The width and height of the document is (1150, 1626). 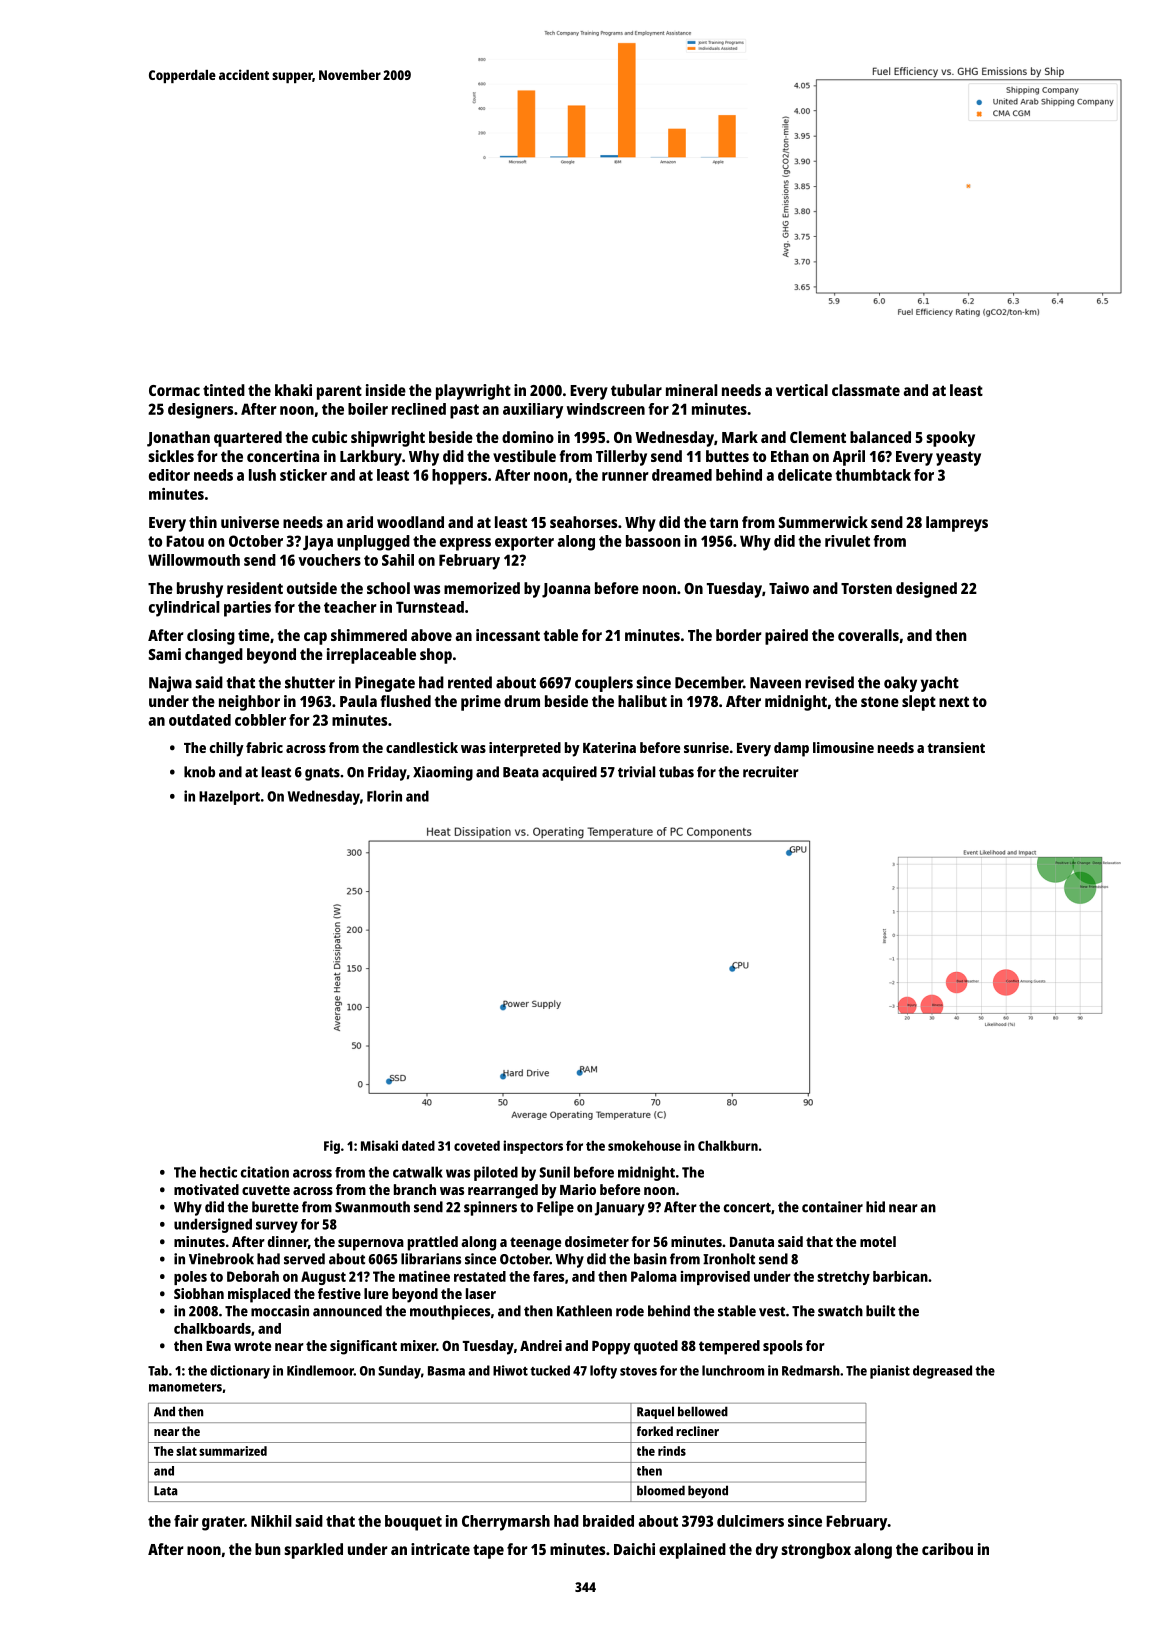 I want to click on manometers, so click(x=185, y=1387).
